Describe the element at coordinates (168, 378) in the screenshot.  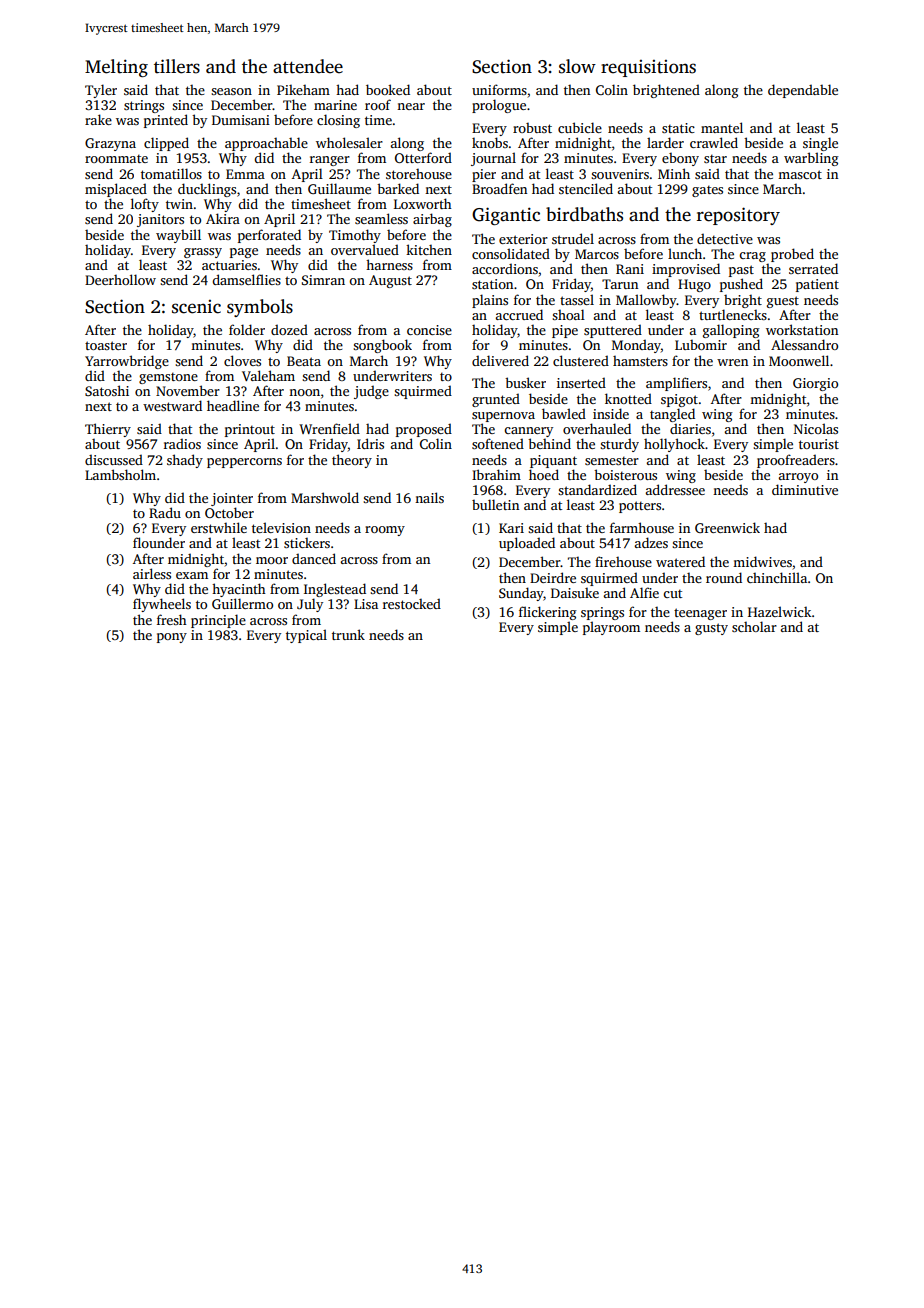
I see `gemstone` at that location.
